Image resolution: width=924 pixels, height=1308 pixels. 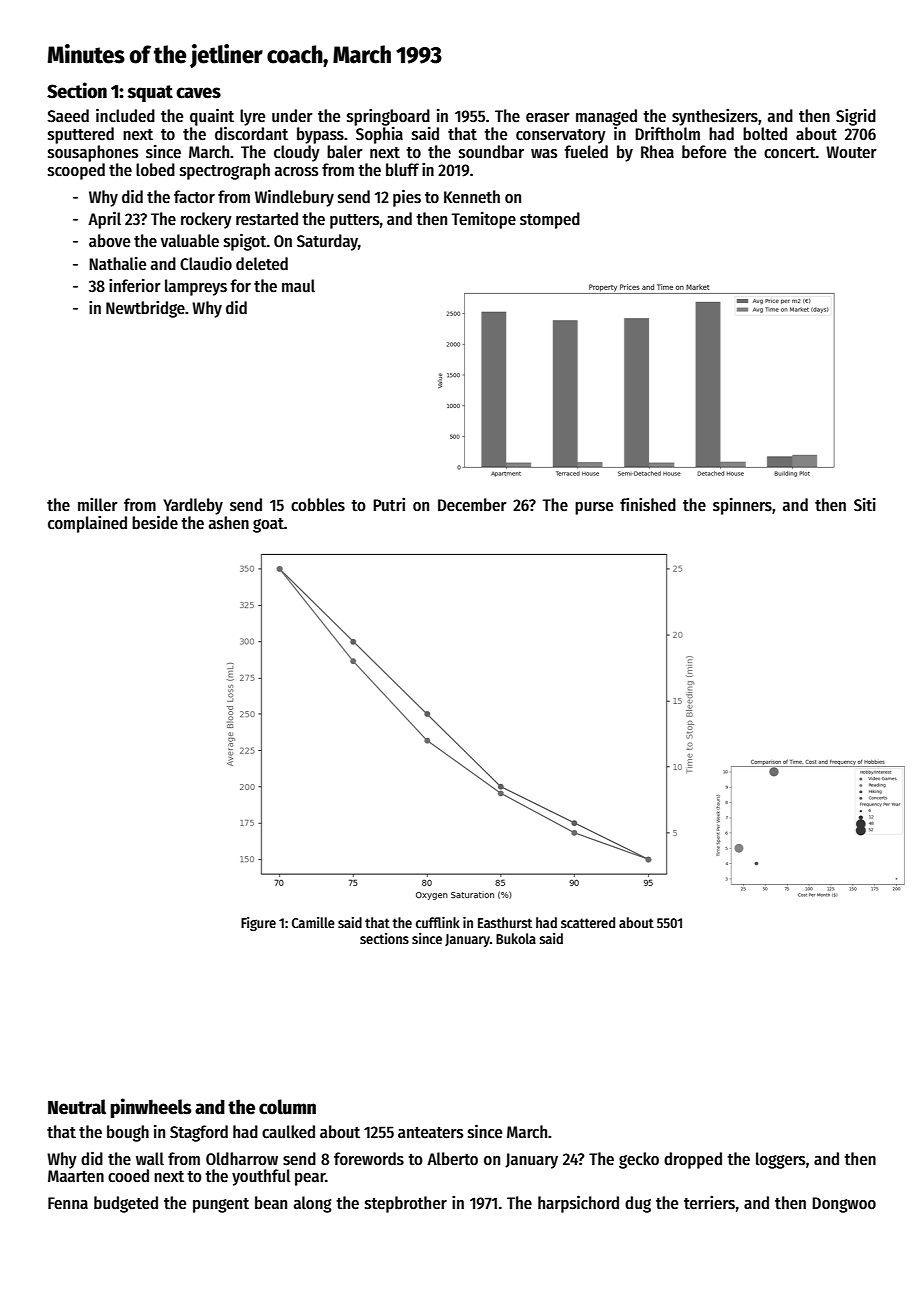 What do you see at coordinates (313, 1204) in the screenshot?
I see `along` at bounding box center [313, 1204].
